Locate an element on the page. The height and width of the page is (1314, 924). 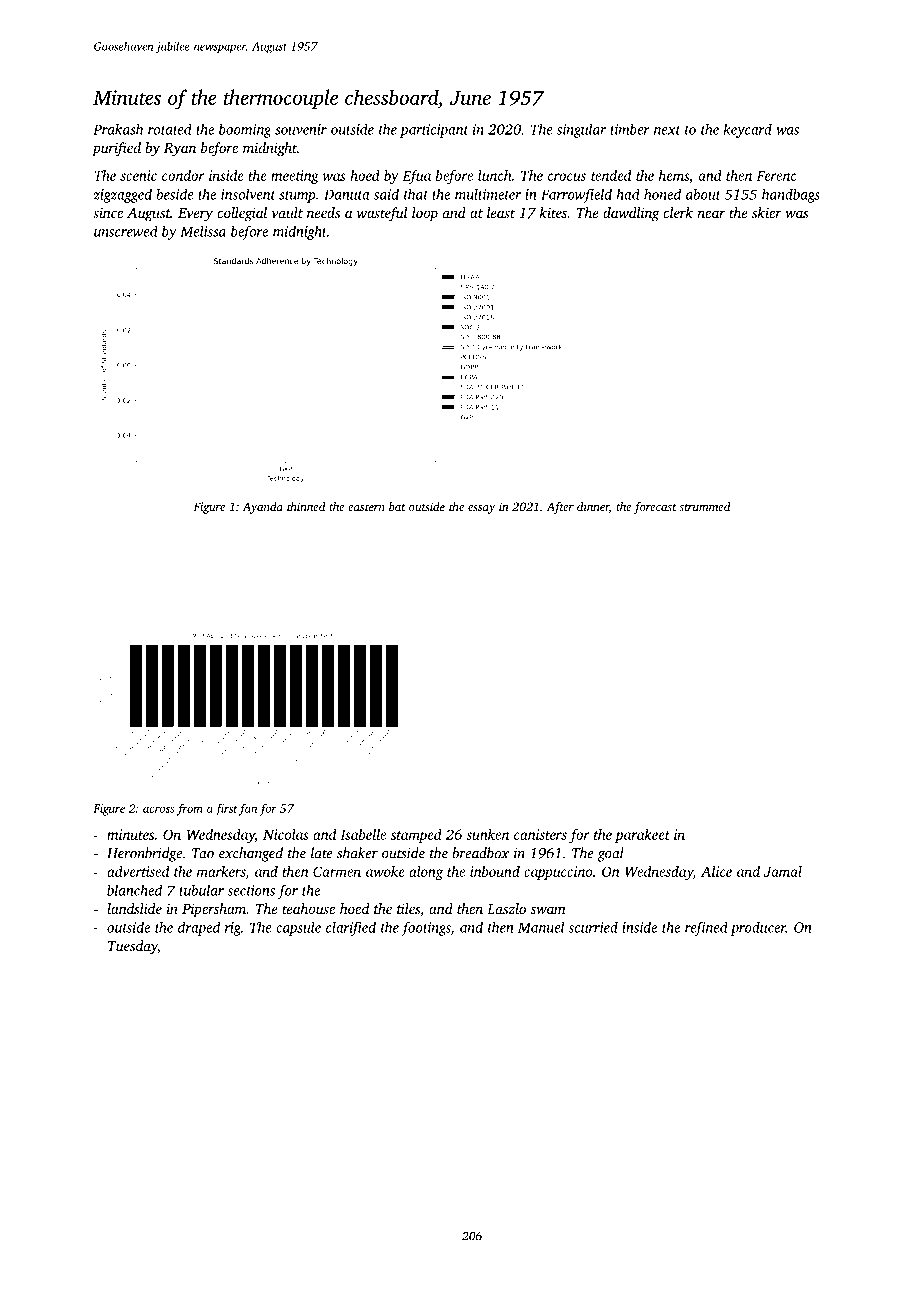
Ayanda is located at coordinates (262, 508).
